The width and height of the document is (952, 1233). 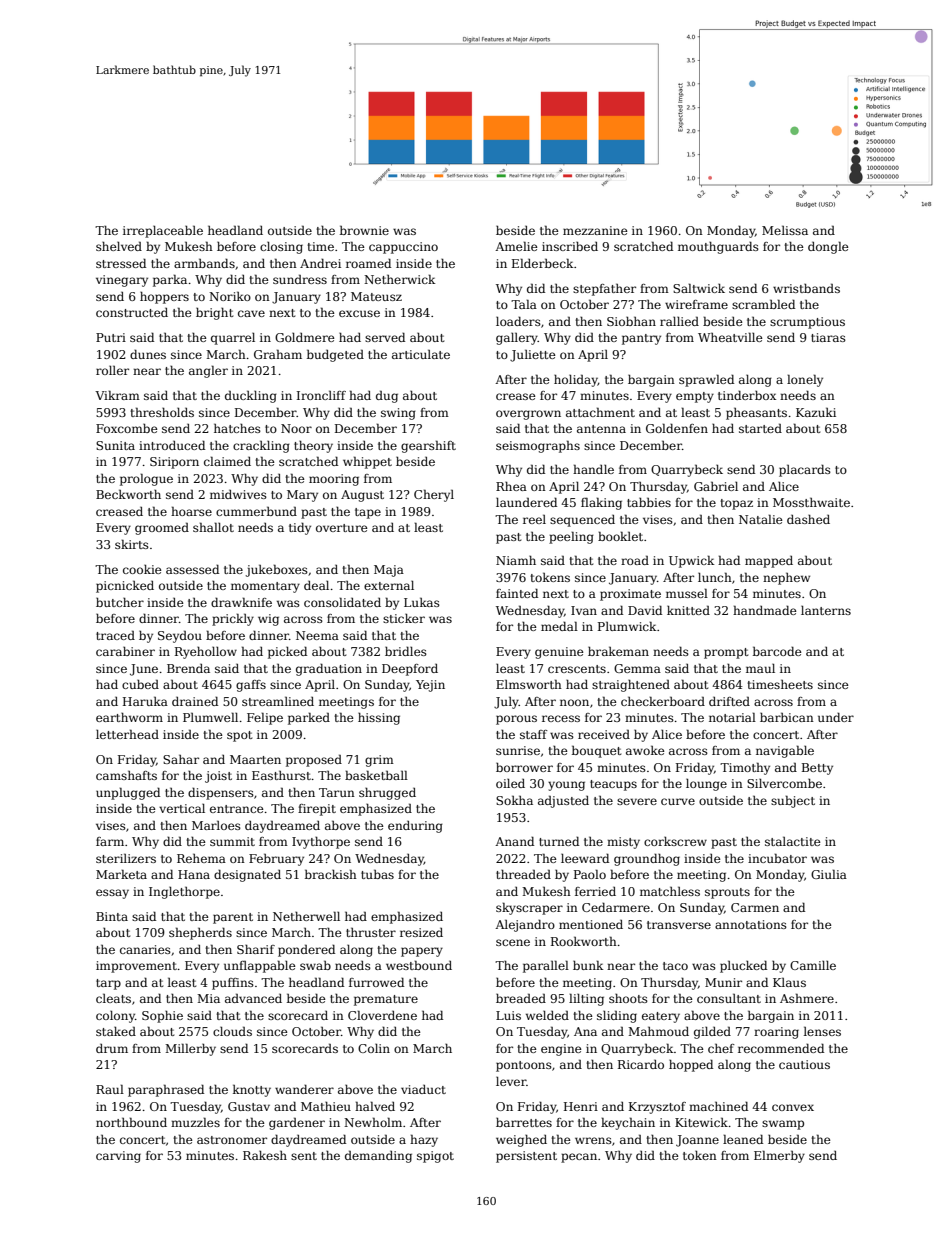 What do you see at coordinates (581, 1106) in the document?
I see `Henri` at bounding box center [581, 1106].
